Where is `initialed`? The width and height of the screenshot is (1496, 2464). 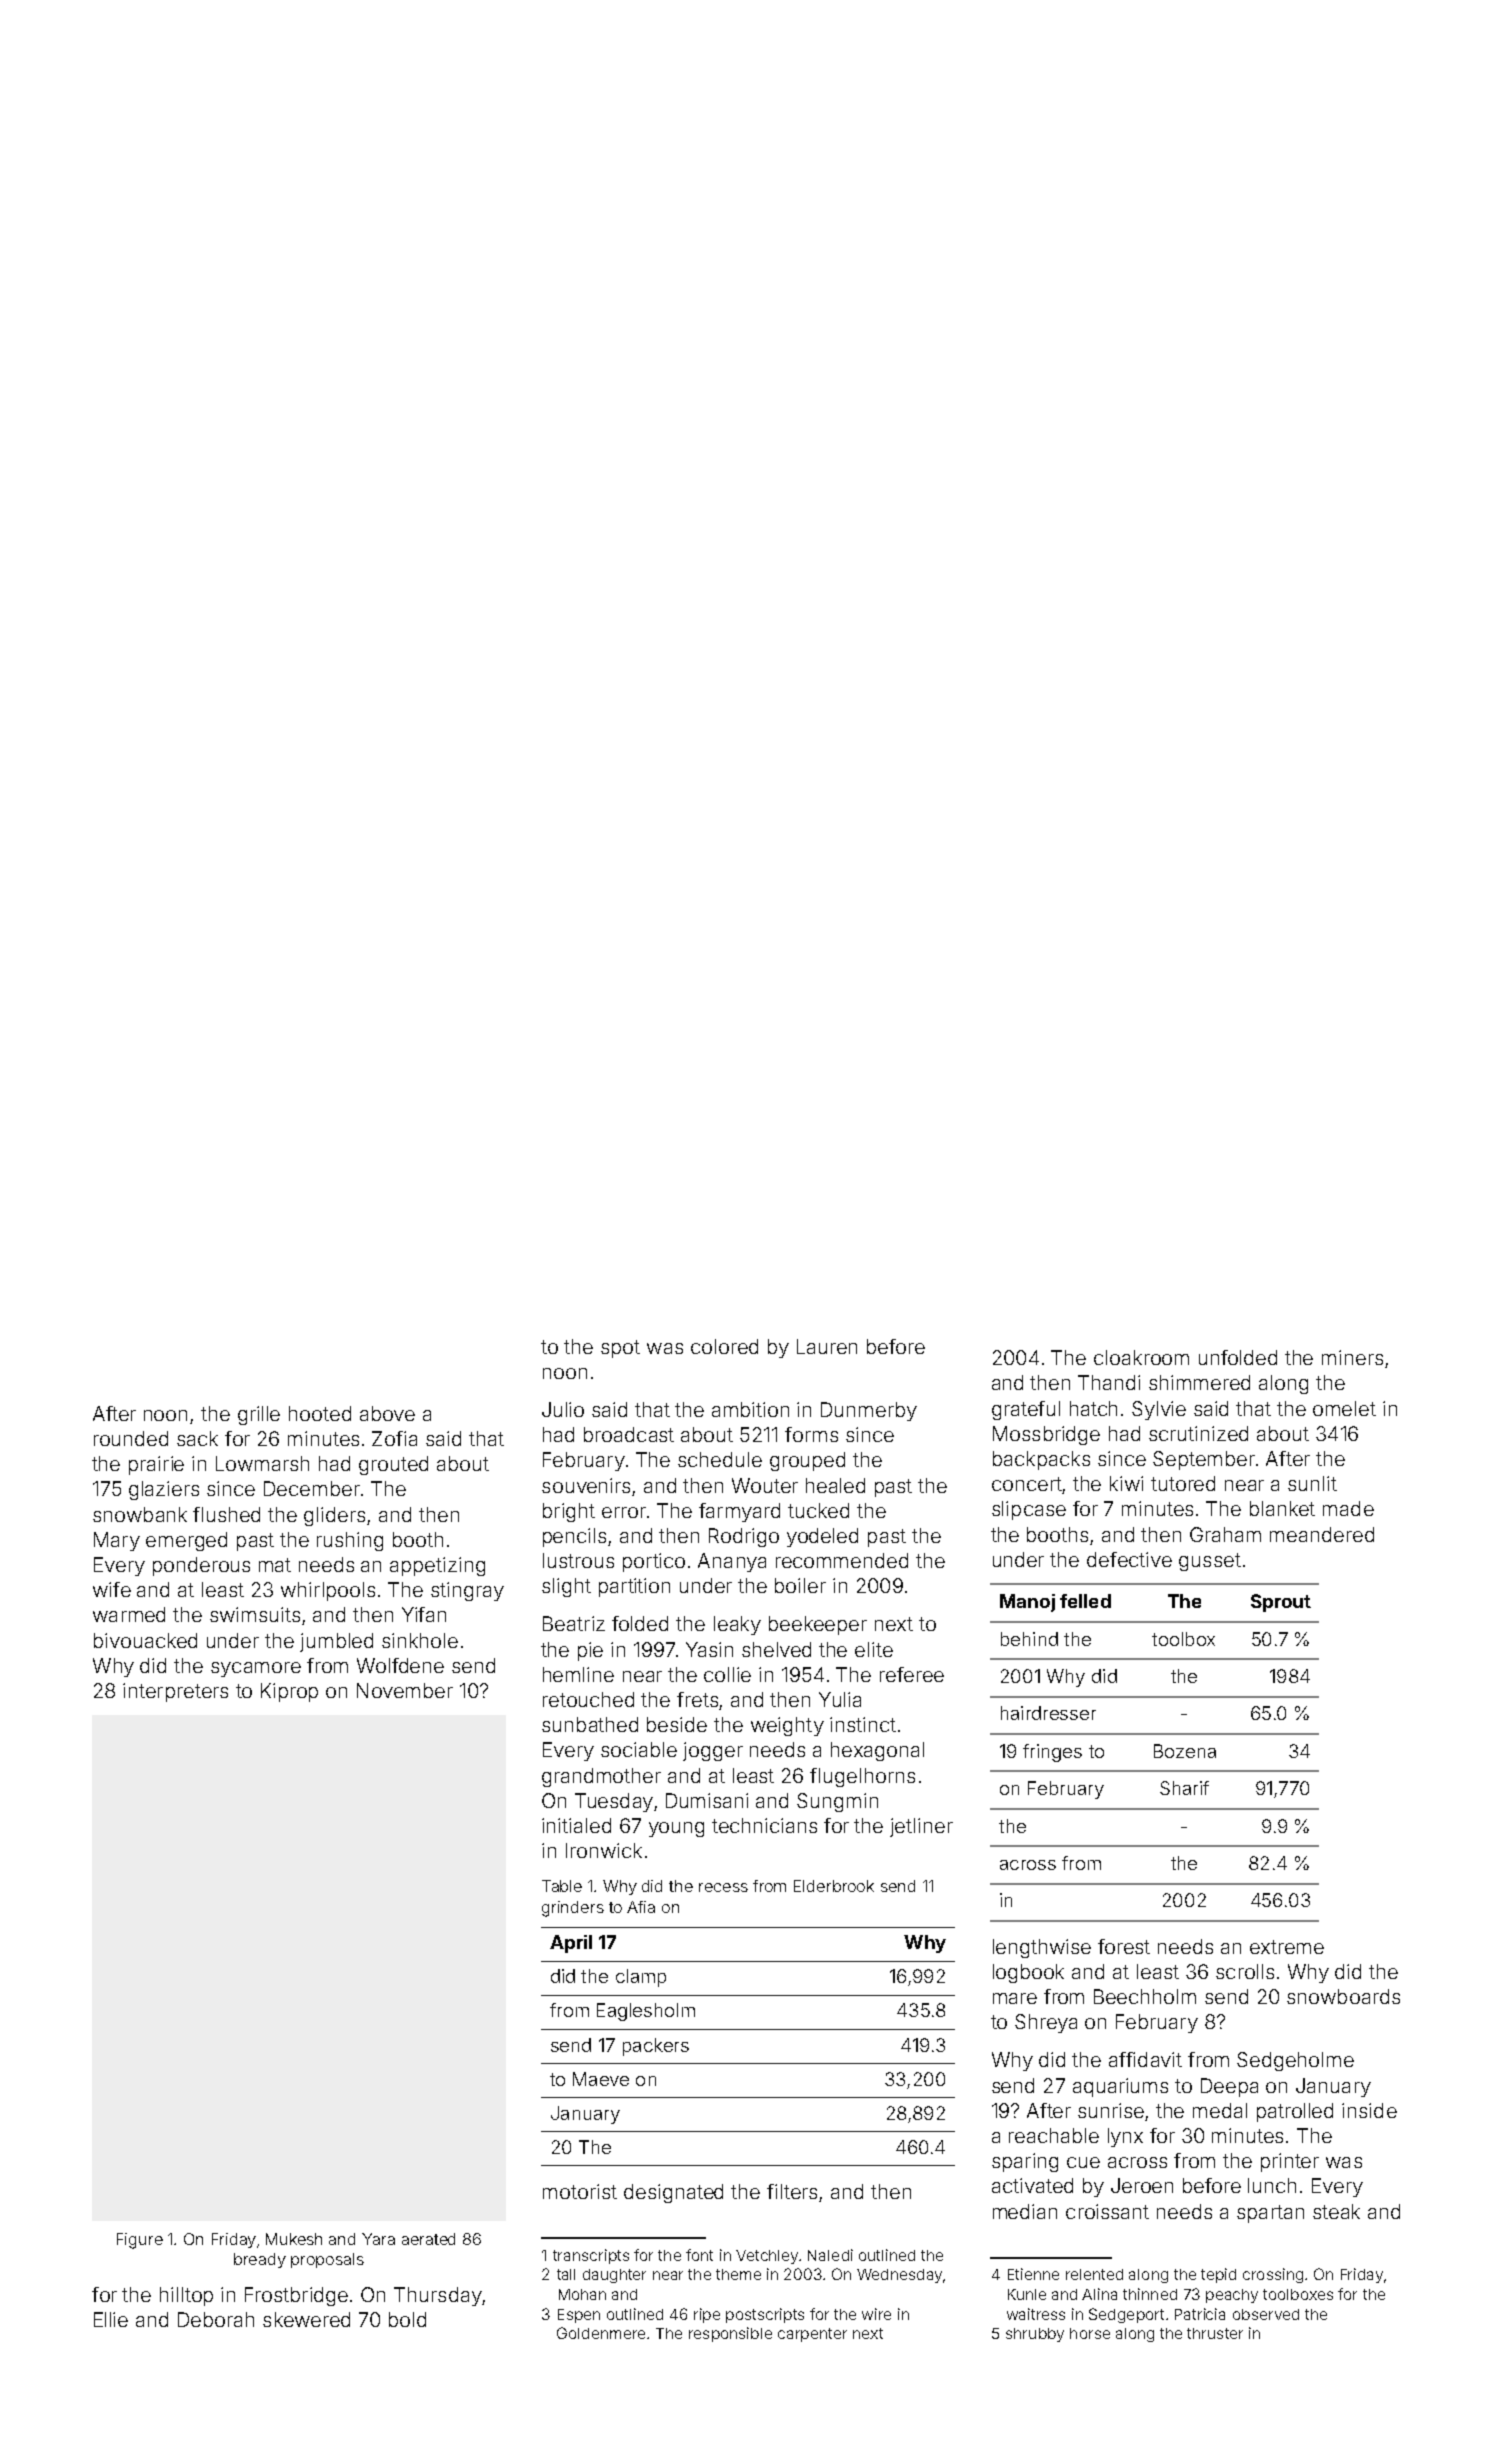 initialed is located at coordinates (576, 1825).
